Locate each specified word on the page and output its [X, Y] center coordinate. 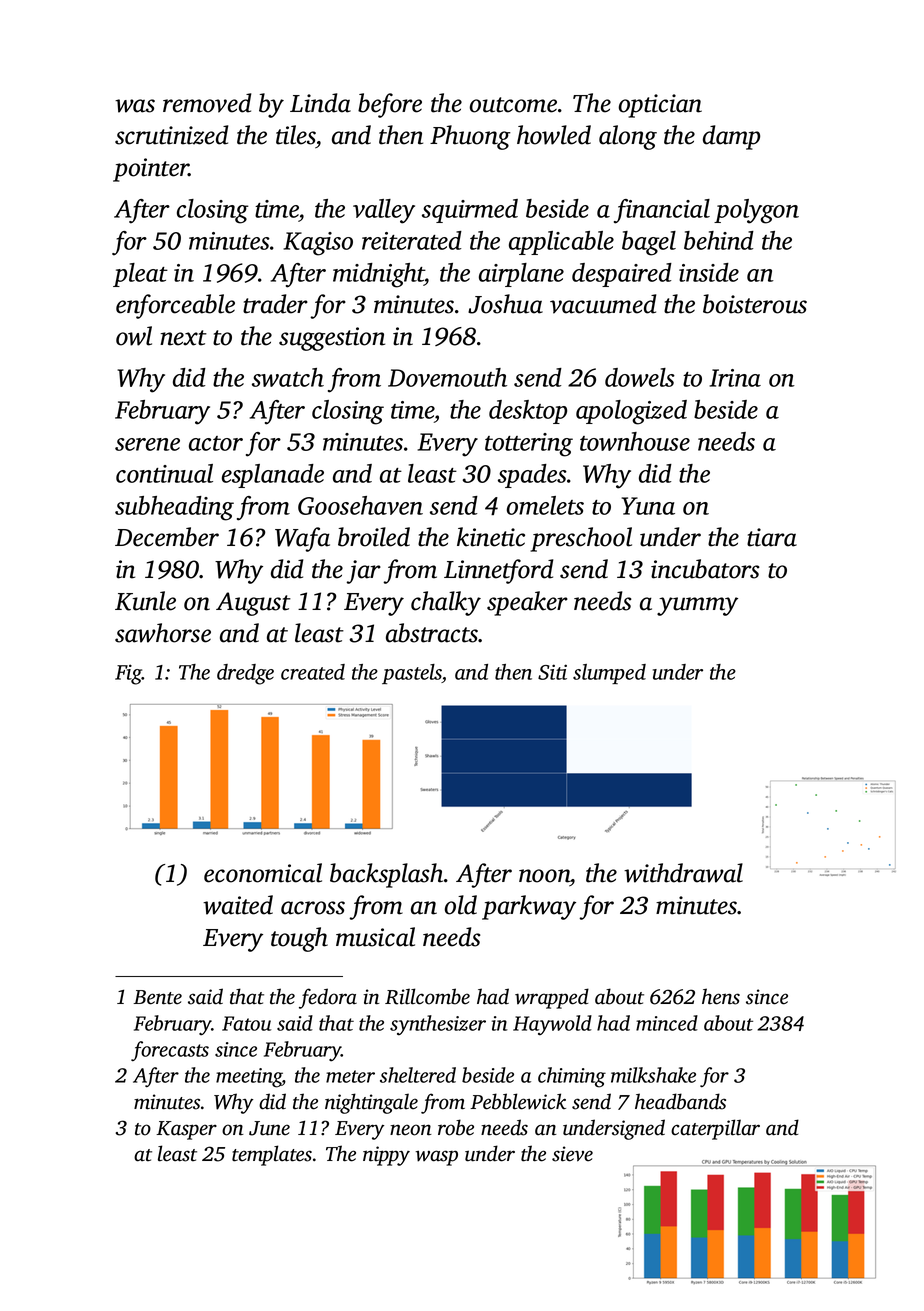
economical [263, 873]
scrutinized [171, 135]
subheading [174, 508]
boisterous [755, 304]
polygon [756, 211]
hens [721, 996]
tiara [772, 537]
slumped [609, 674]
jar [364, 572]
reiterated [412, 240]
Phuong [470, 137]
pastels [412, 674]
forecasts [170, 1051]
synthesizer [438, 1025]
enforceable [175, 306]
